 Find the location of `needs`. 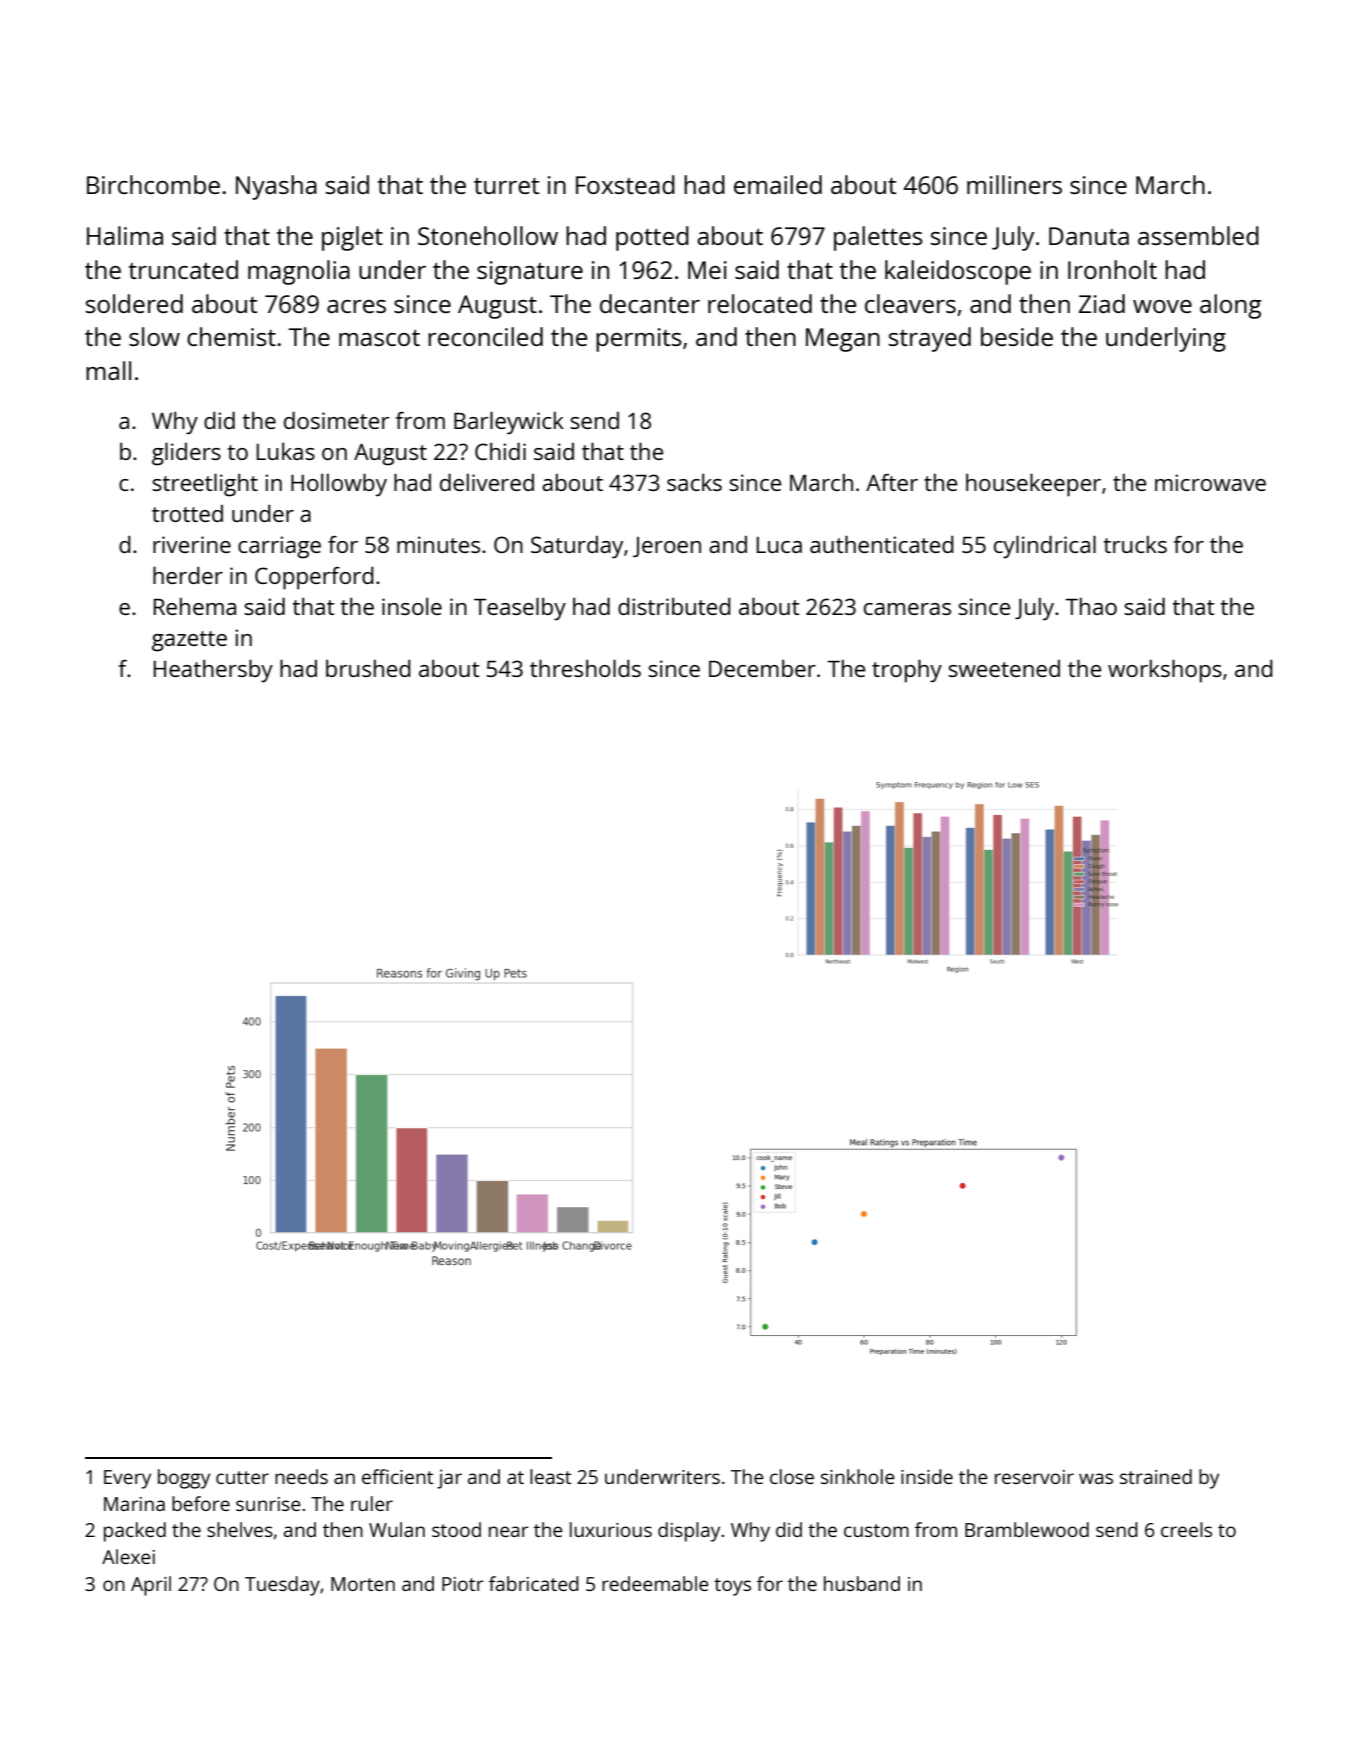

needs is located at coordinates (301, 1476).
